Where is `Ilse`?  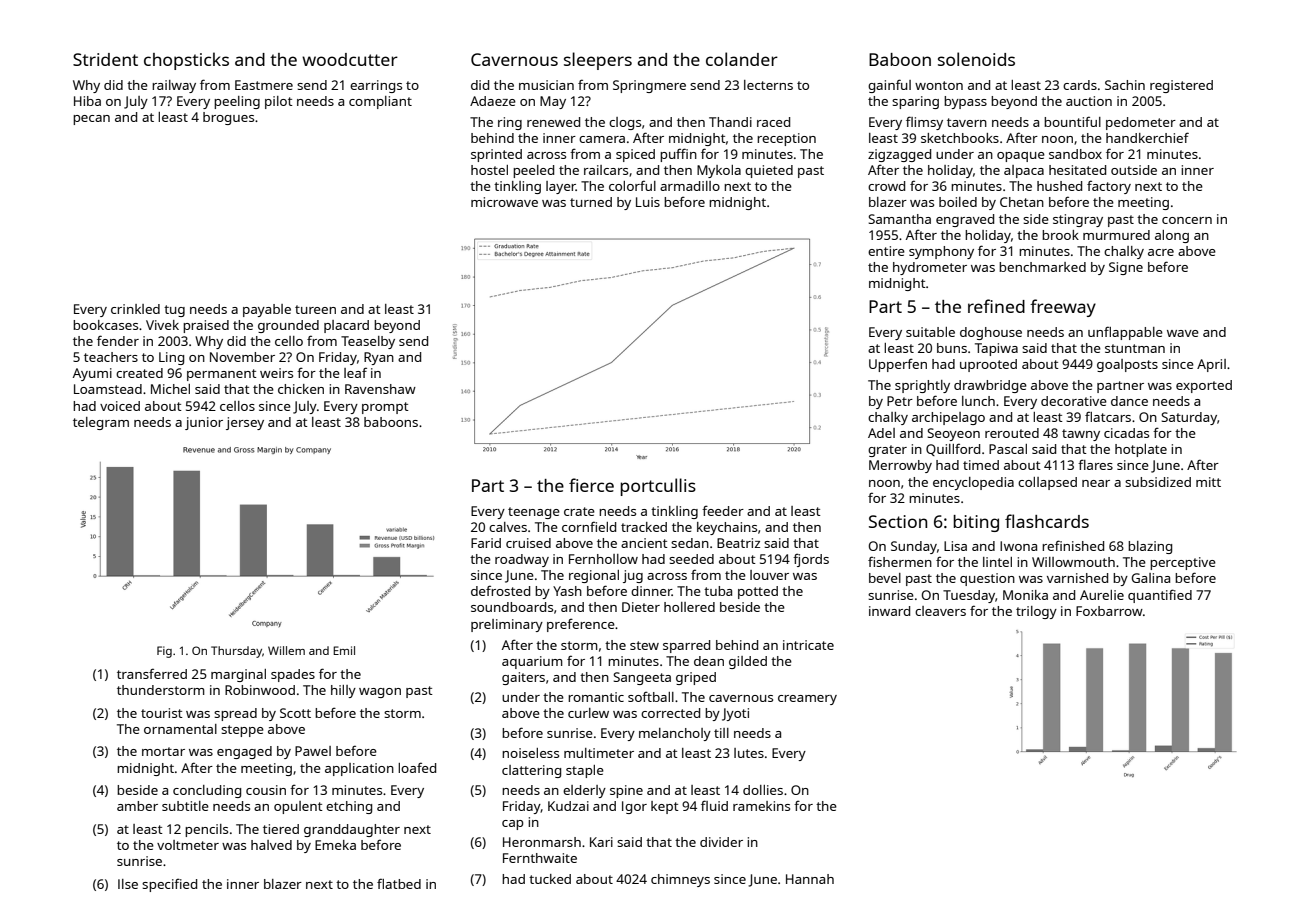 Ilse is located at coordinates (128, 884).
